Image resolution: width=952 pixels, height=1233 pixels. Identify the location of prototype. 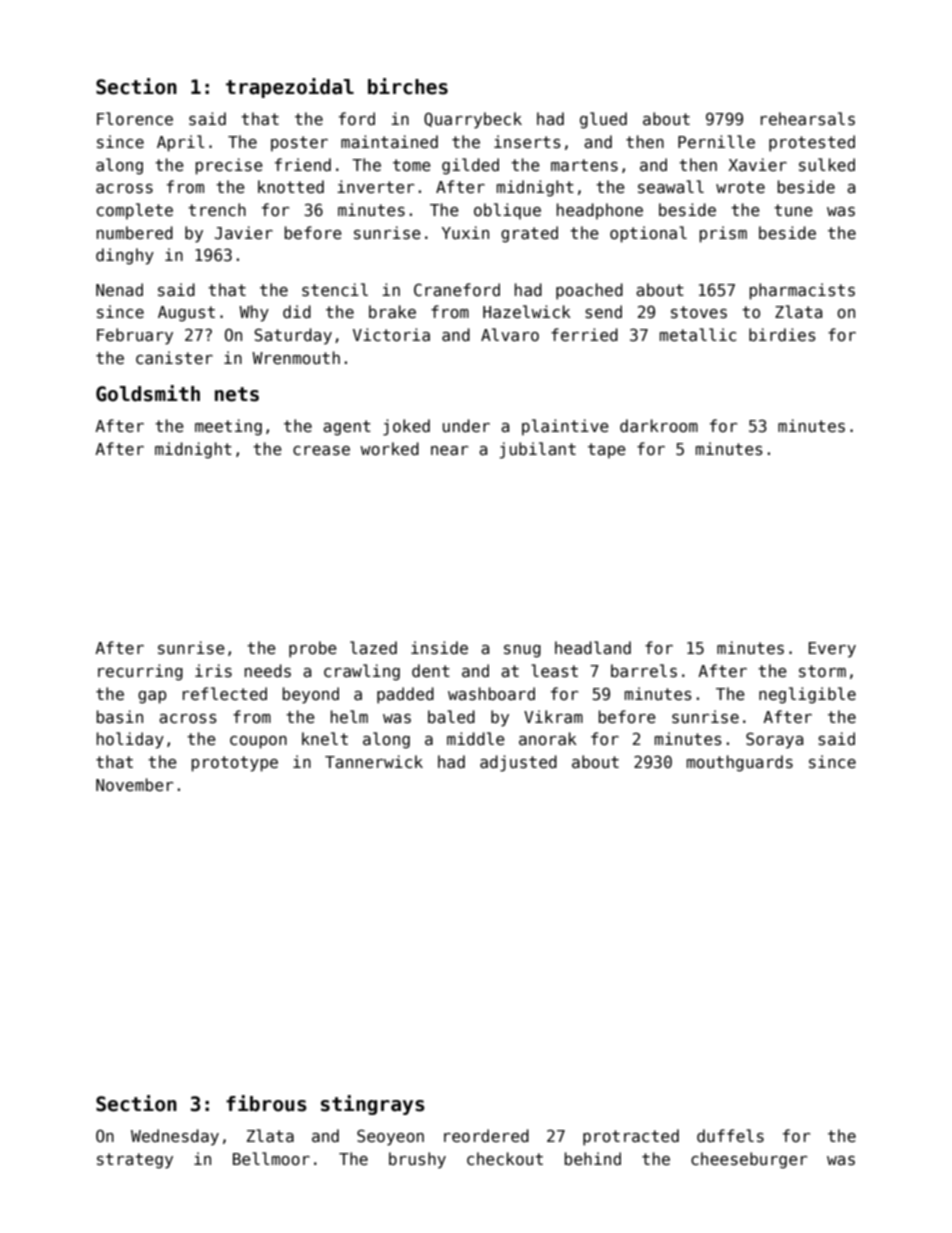
(234, 764).
